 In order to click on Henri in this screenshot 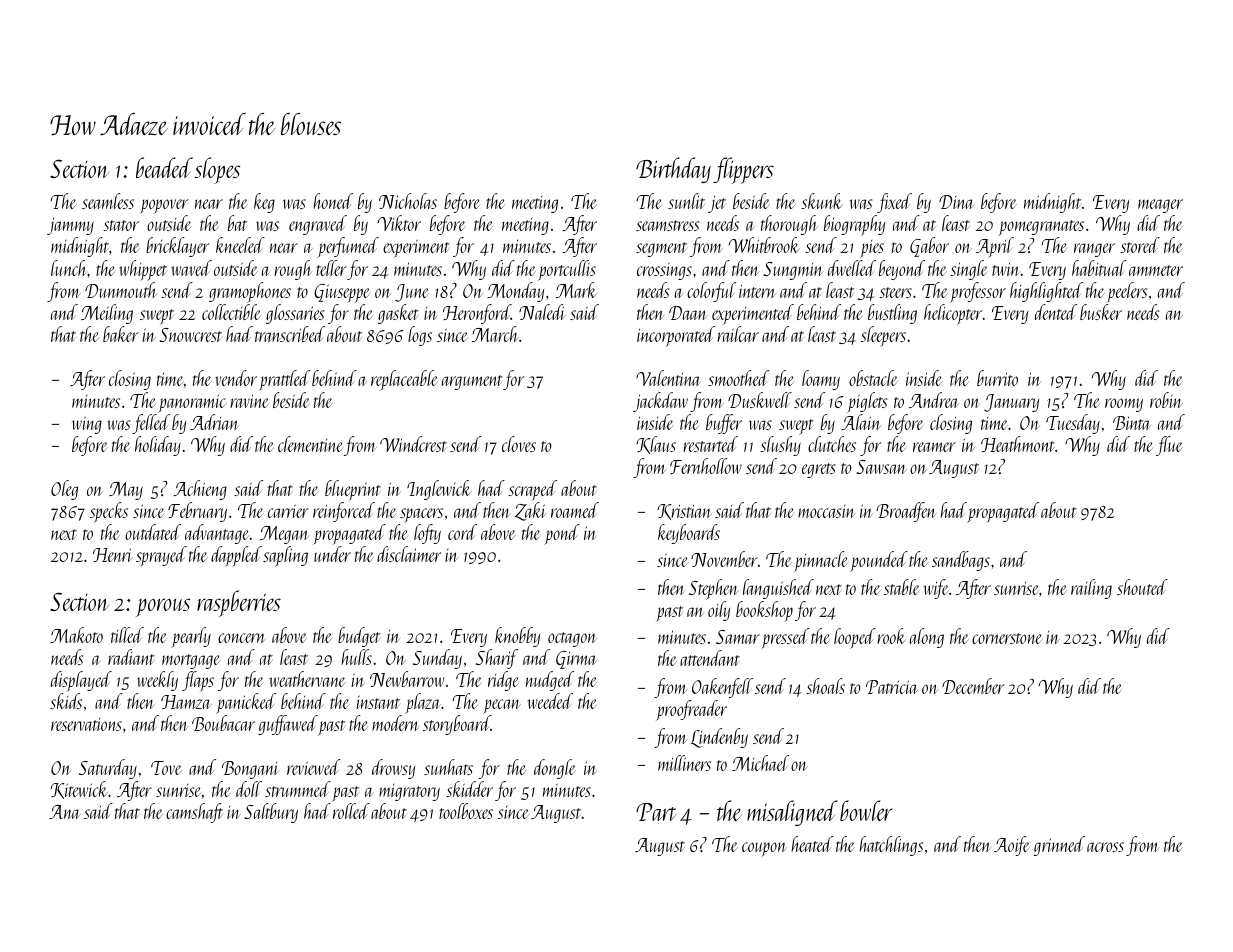, I will do `click(113, 555)`.
